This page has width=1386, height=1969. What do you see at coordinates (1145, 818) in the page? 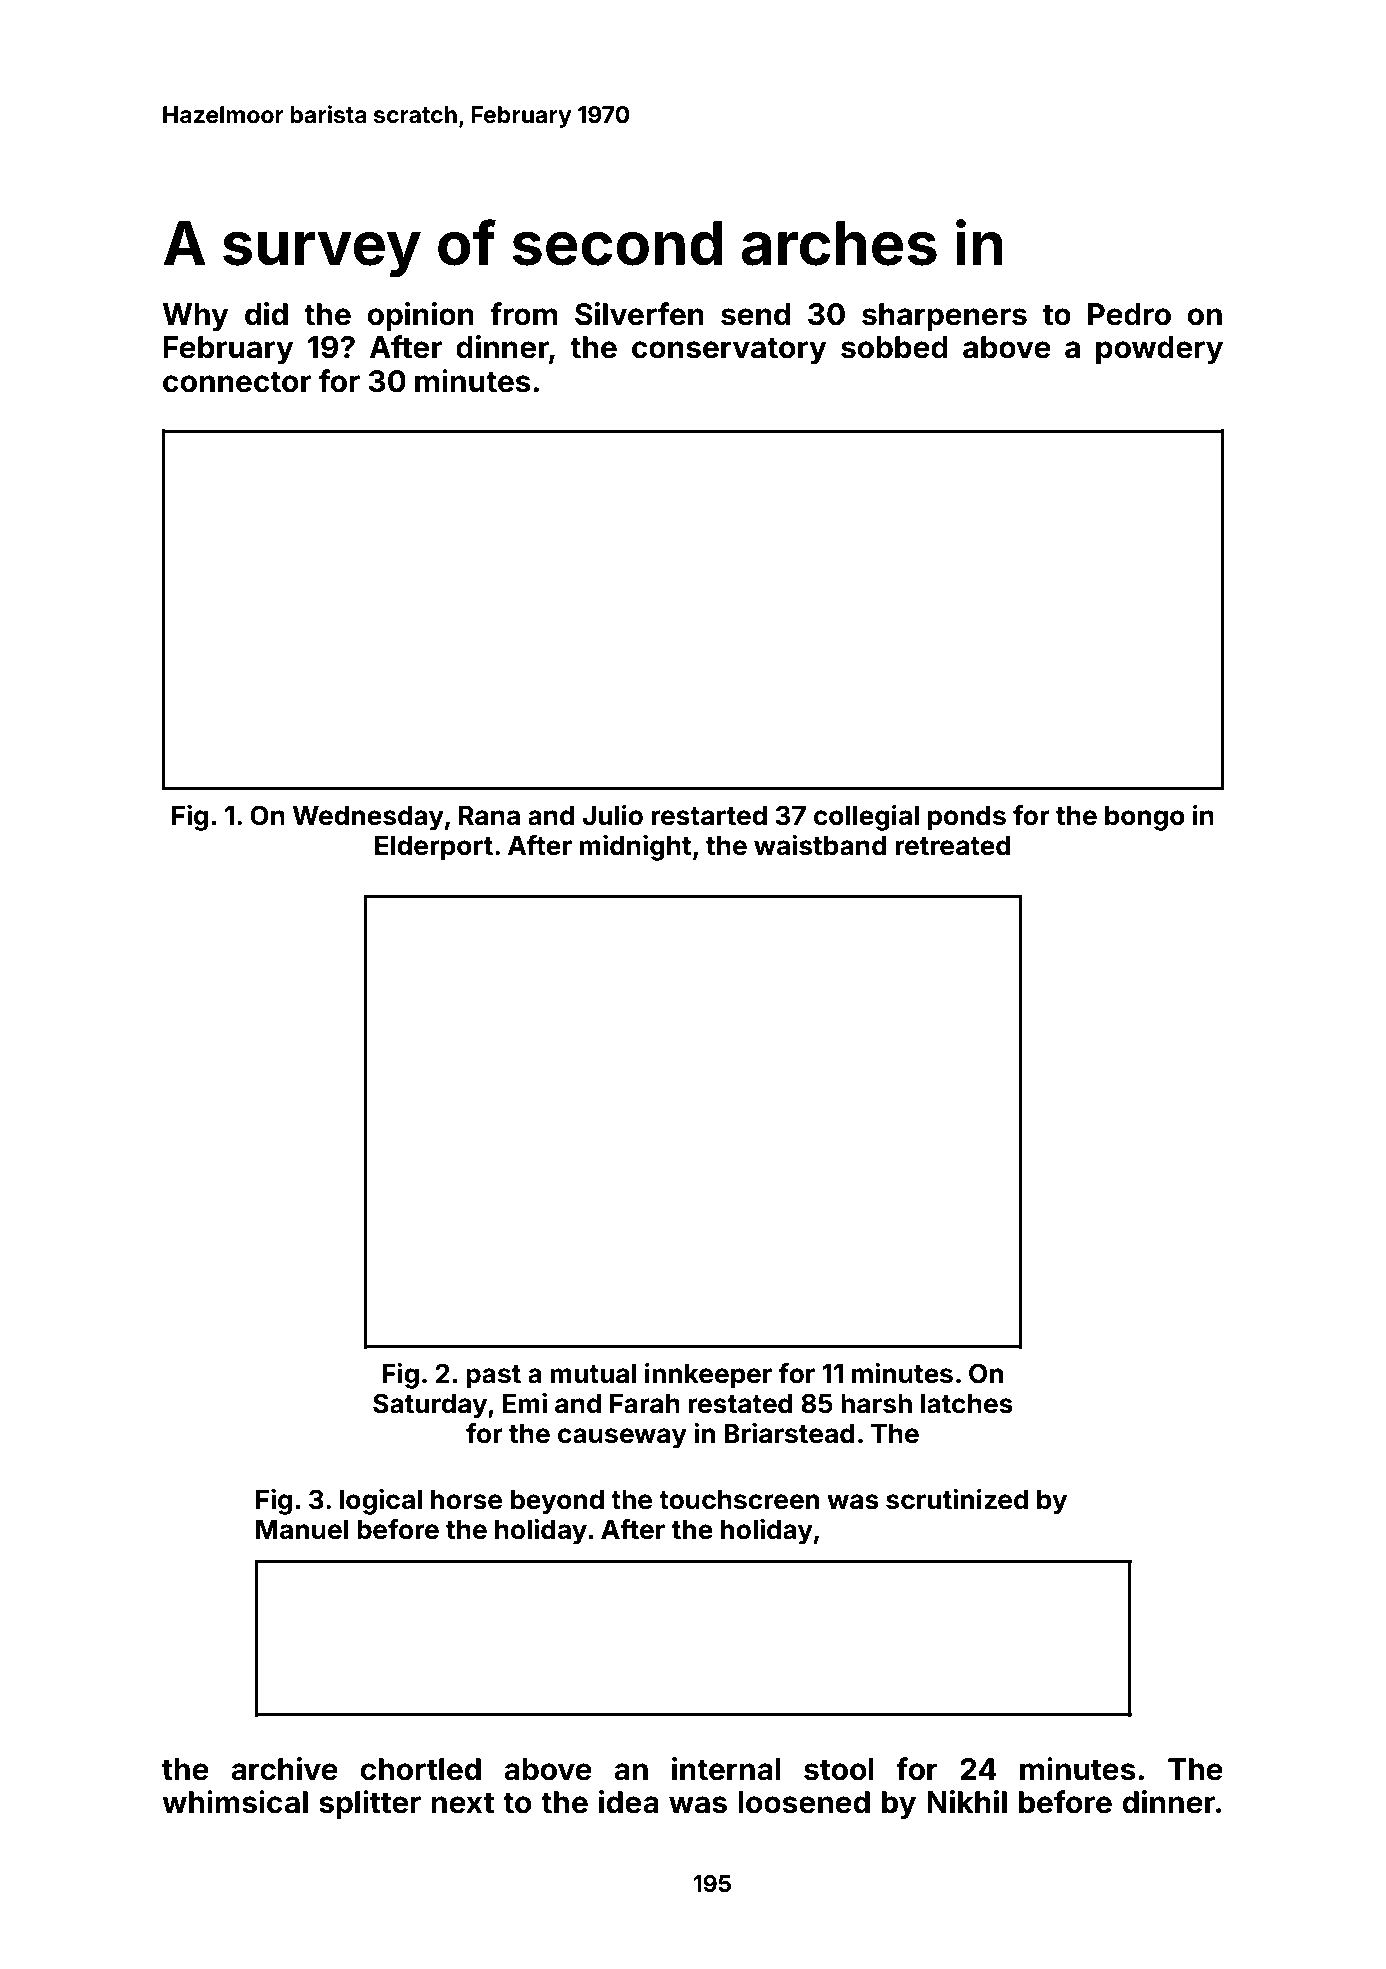
I see `bongo` at bounding box center [1145, 818].
